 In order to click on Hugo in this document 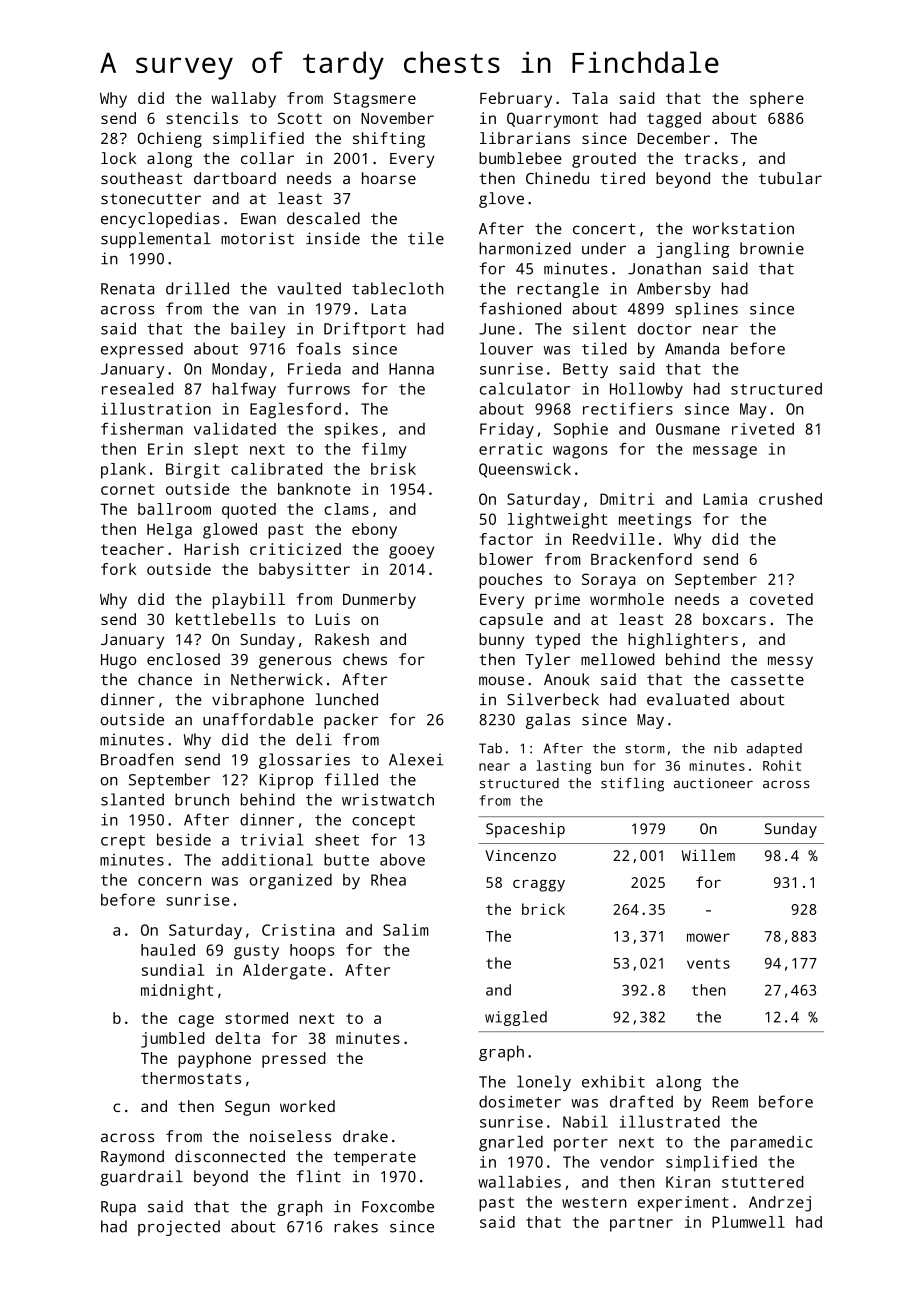, I will do `click(118, 661)`.
